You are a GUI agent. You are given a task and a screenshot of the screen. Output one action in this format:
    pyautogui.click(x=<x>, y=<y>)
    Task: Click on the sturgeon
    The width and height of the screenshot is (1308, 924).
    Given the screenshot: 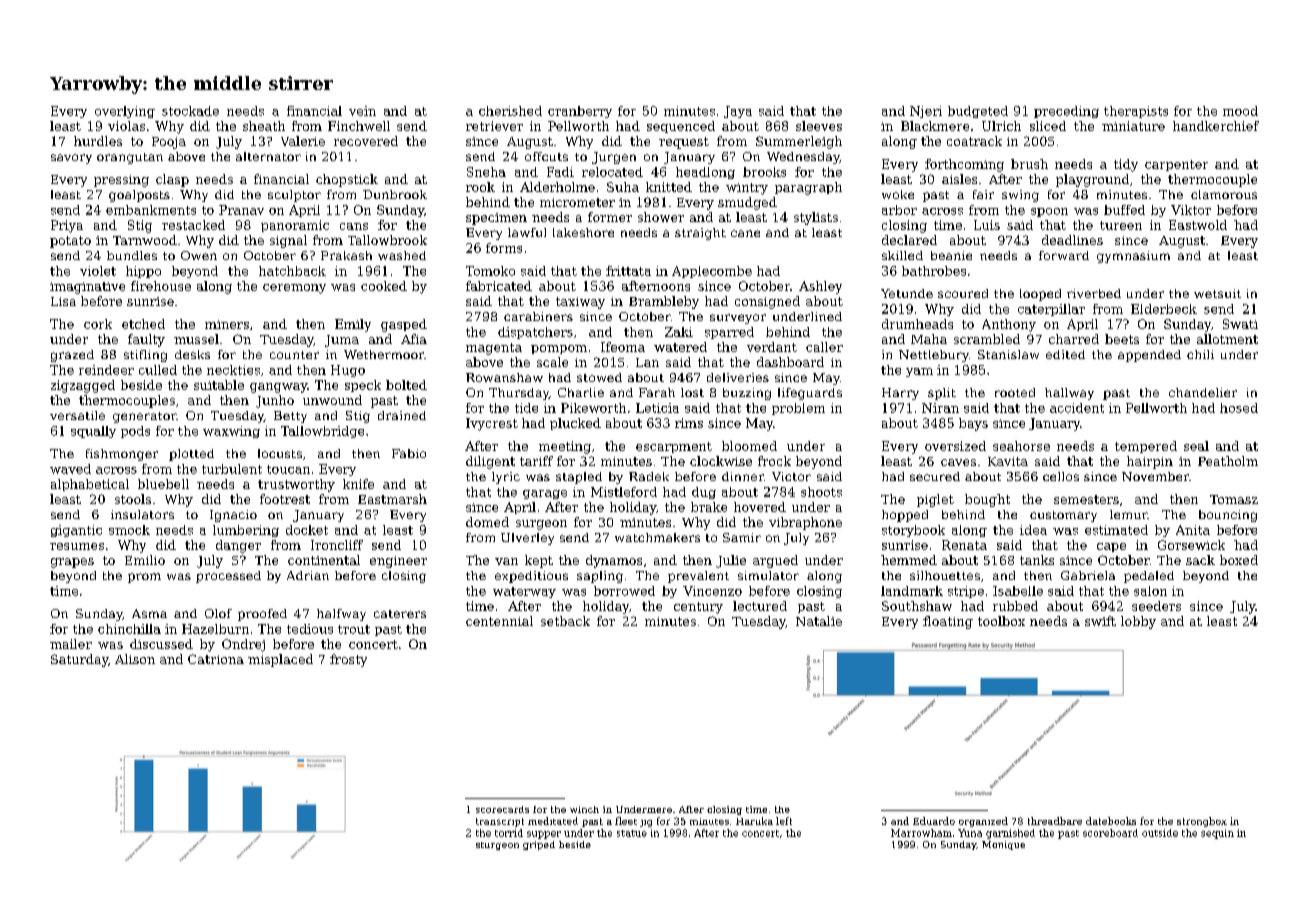 What is the action you would take?
    pyautogui.click(x=497, y=846)
